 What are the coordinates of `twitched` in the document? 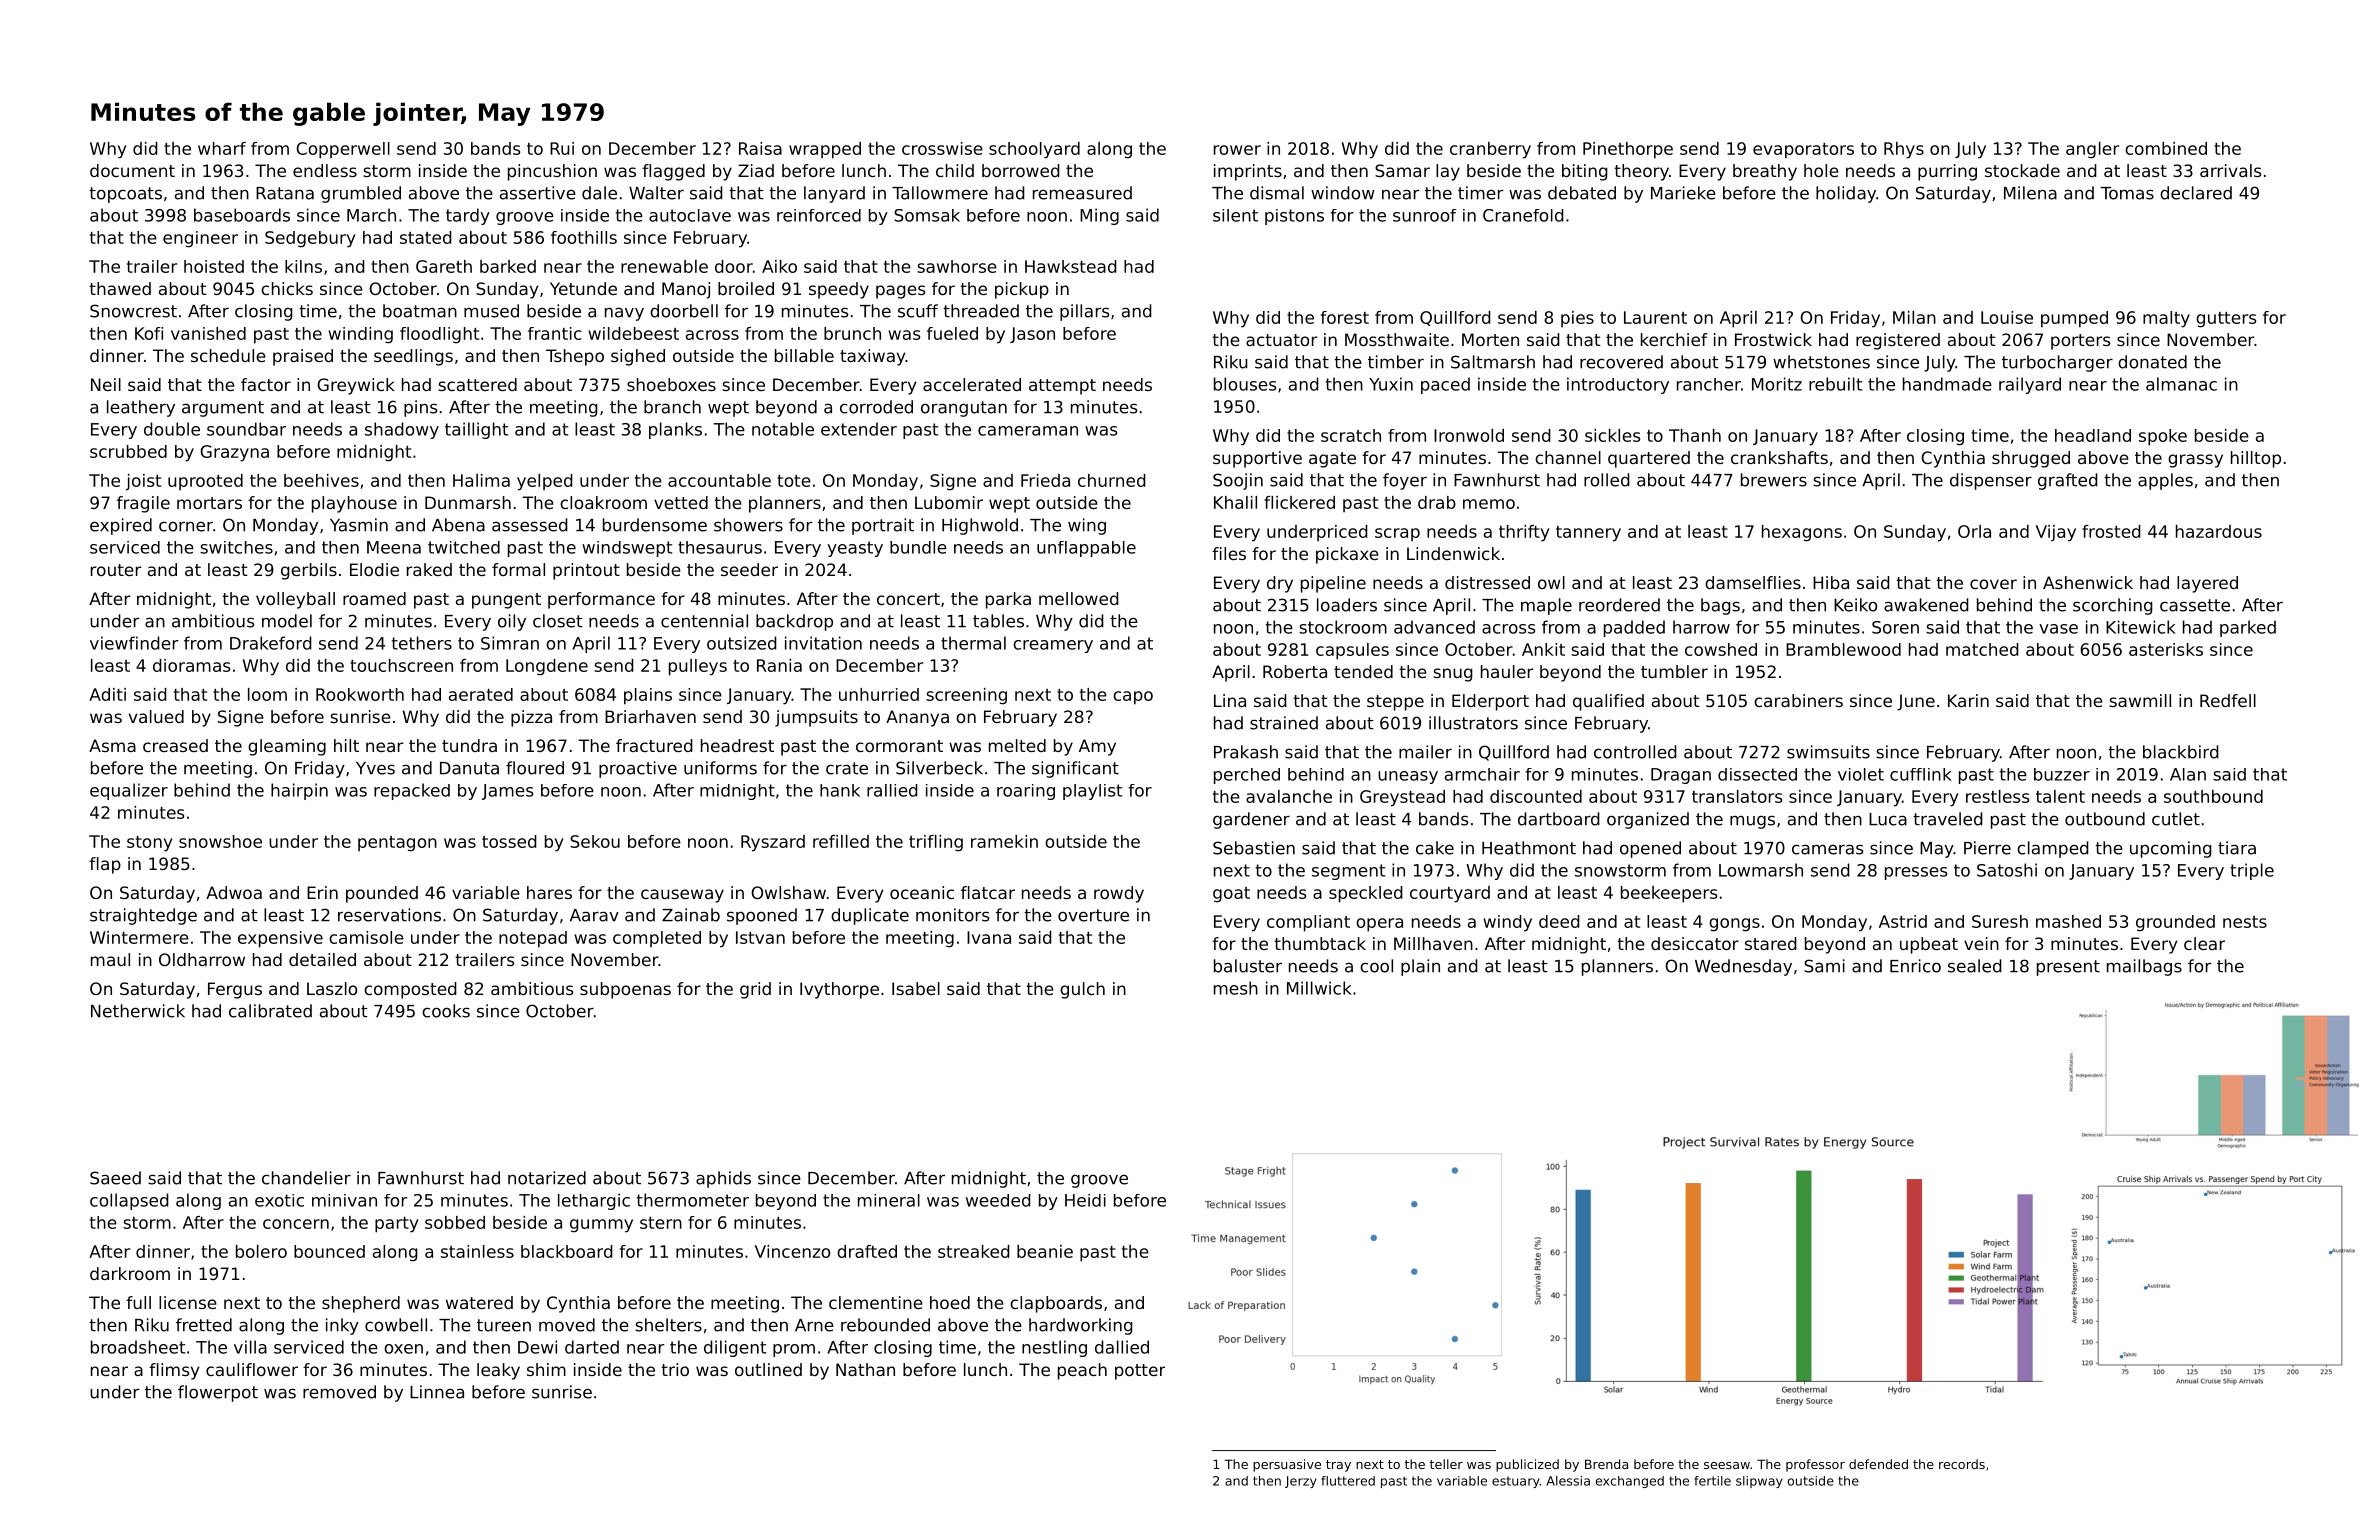 It's located at (464, 547).
